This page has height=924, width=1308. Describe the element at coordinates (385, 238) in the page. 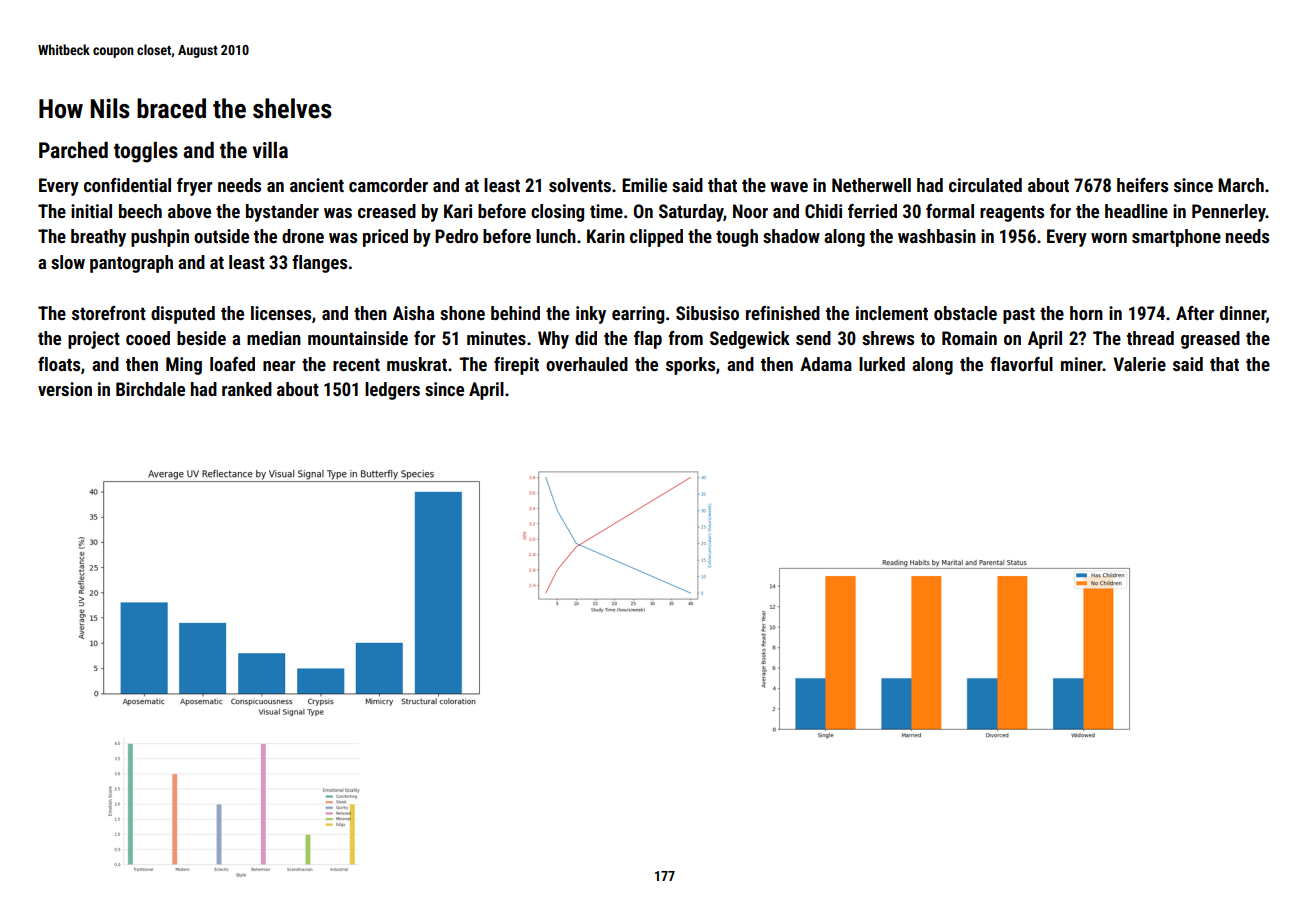

I see `priced` at that location.
